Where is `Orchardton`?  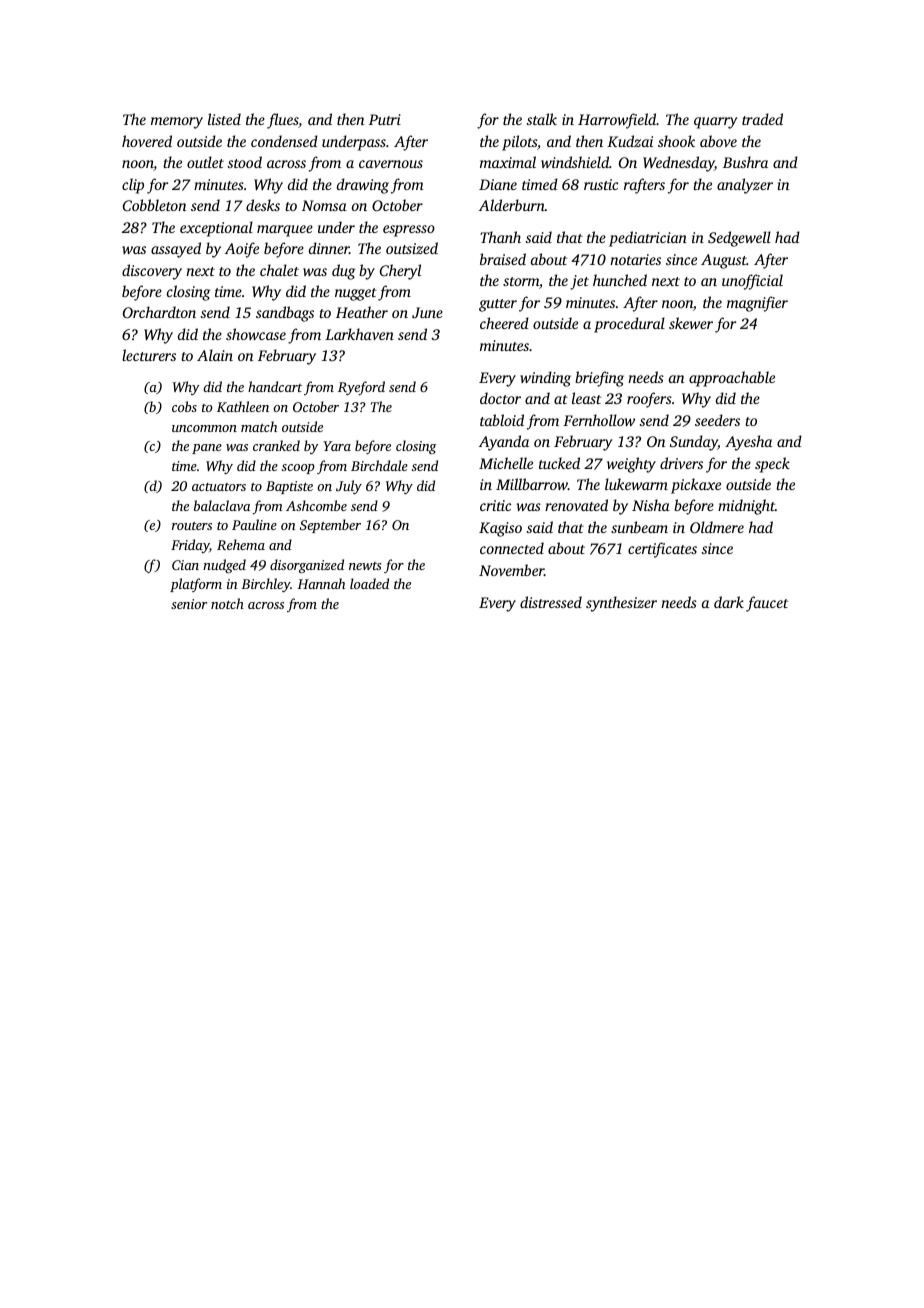
Orchardton is located at coordinates (159, 312).
